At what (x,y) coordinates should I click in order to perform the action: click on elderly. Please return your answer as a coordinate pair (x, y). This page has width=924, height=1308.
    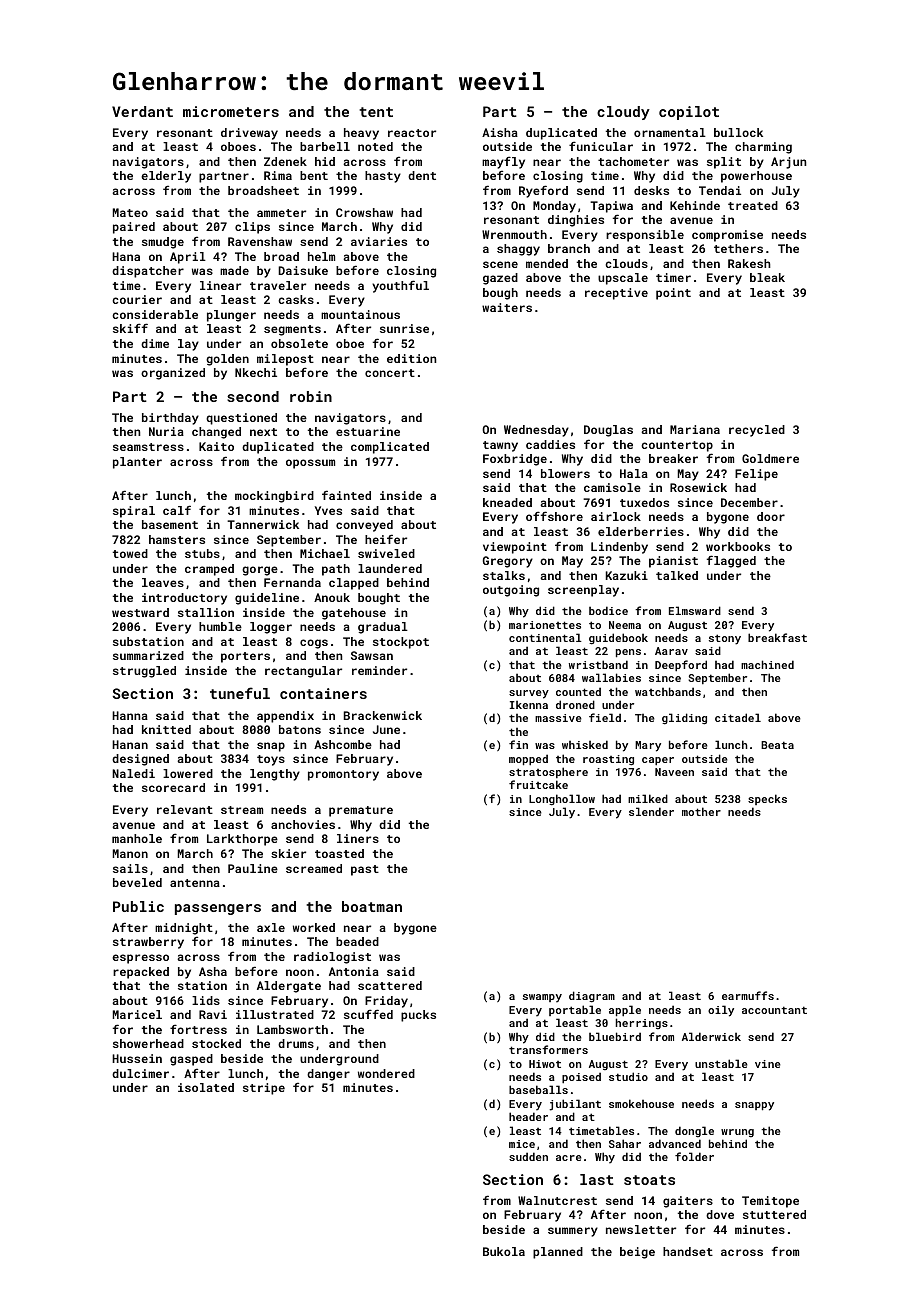
    Looking at the image, I should click on (166, 177).
